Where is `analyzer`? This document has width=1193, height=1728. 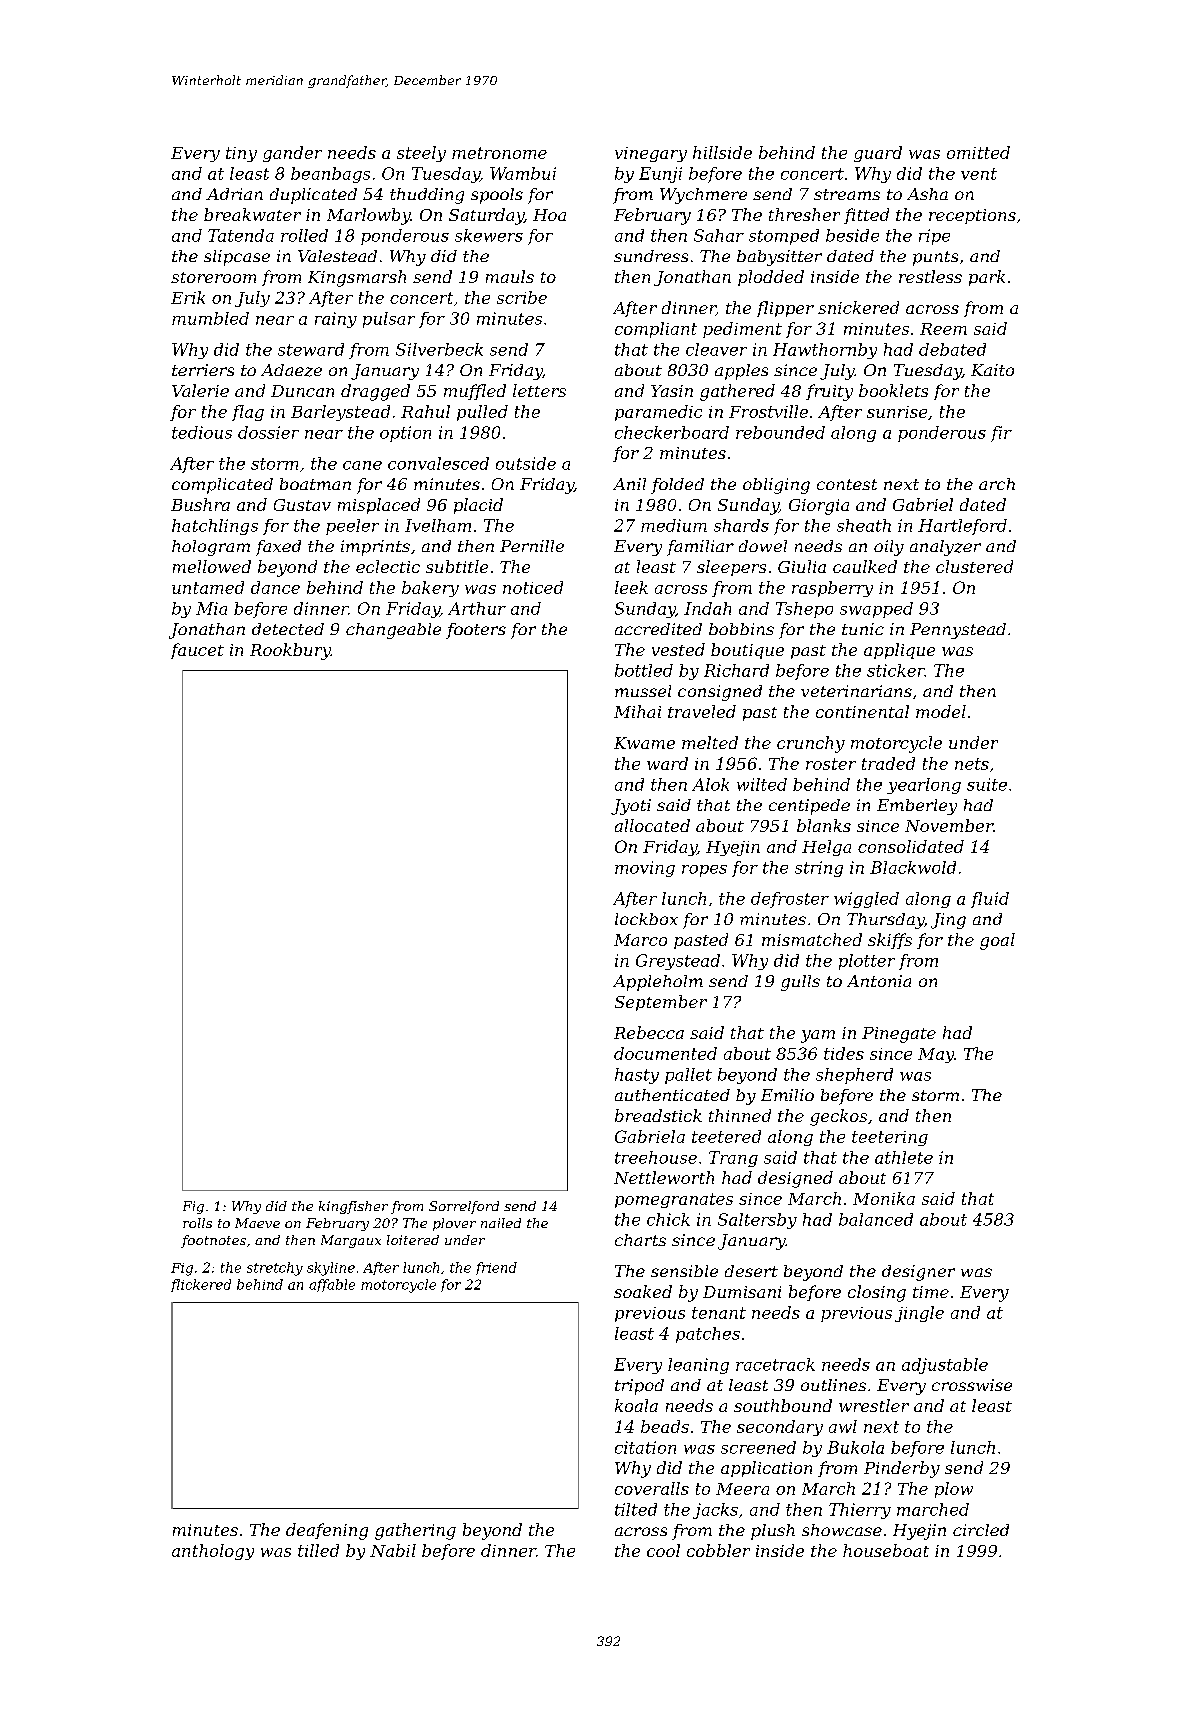 analyzer is located at coordinates (945, 548).
